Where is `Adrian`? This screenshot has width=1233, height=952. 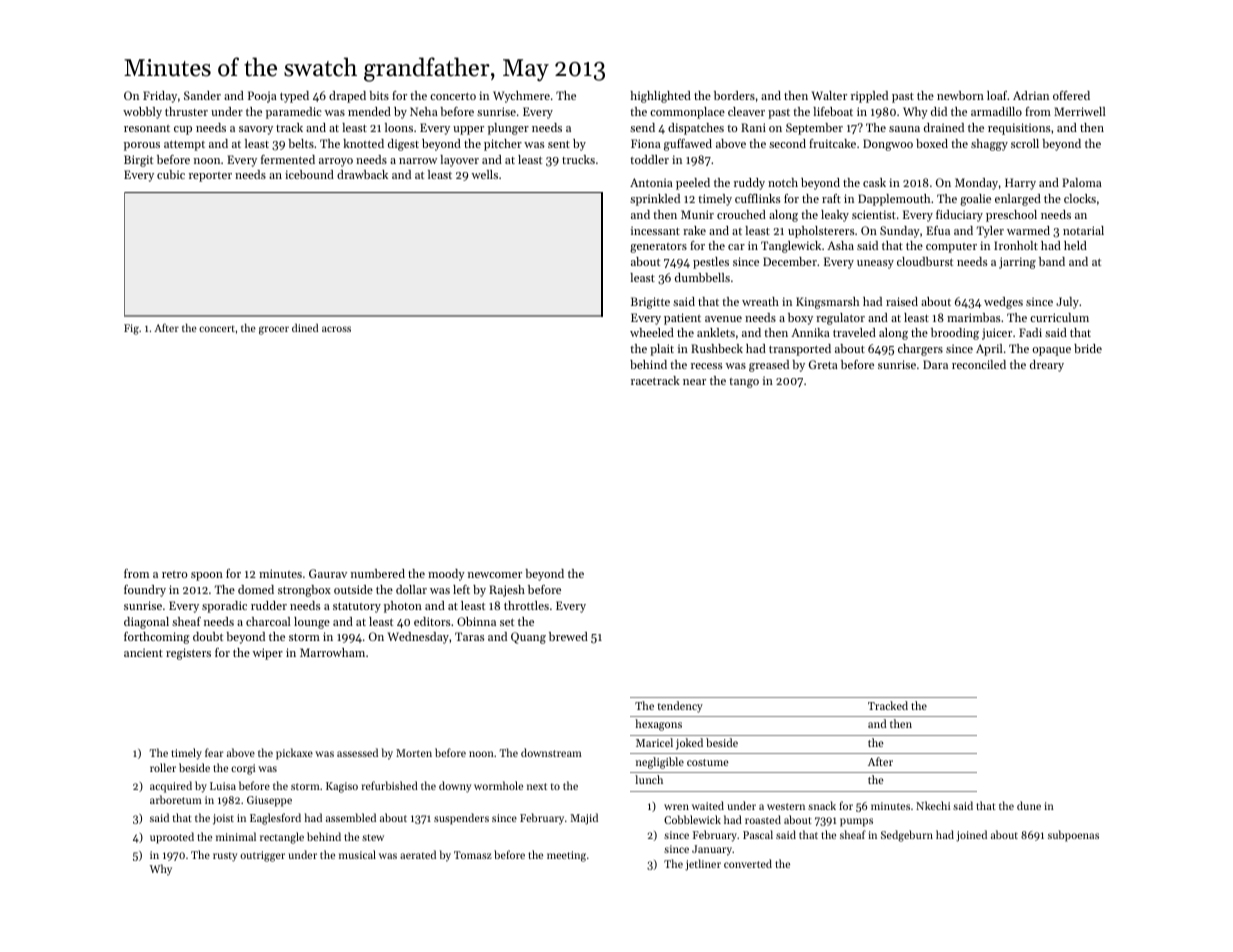
Adrian is located at coordinates (1031, 95).
